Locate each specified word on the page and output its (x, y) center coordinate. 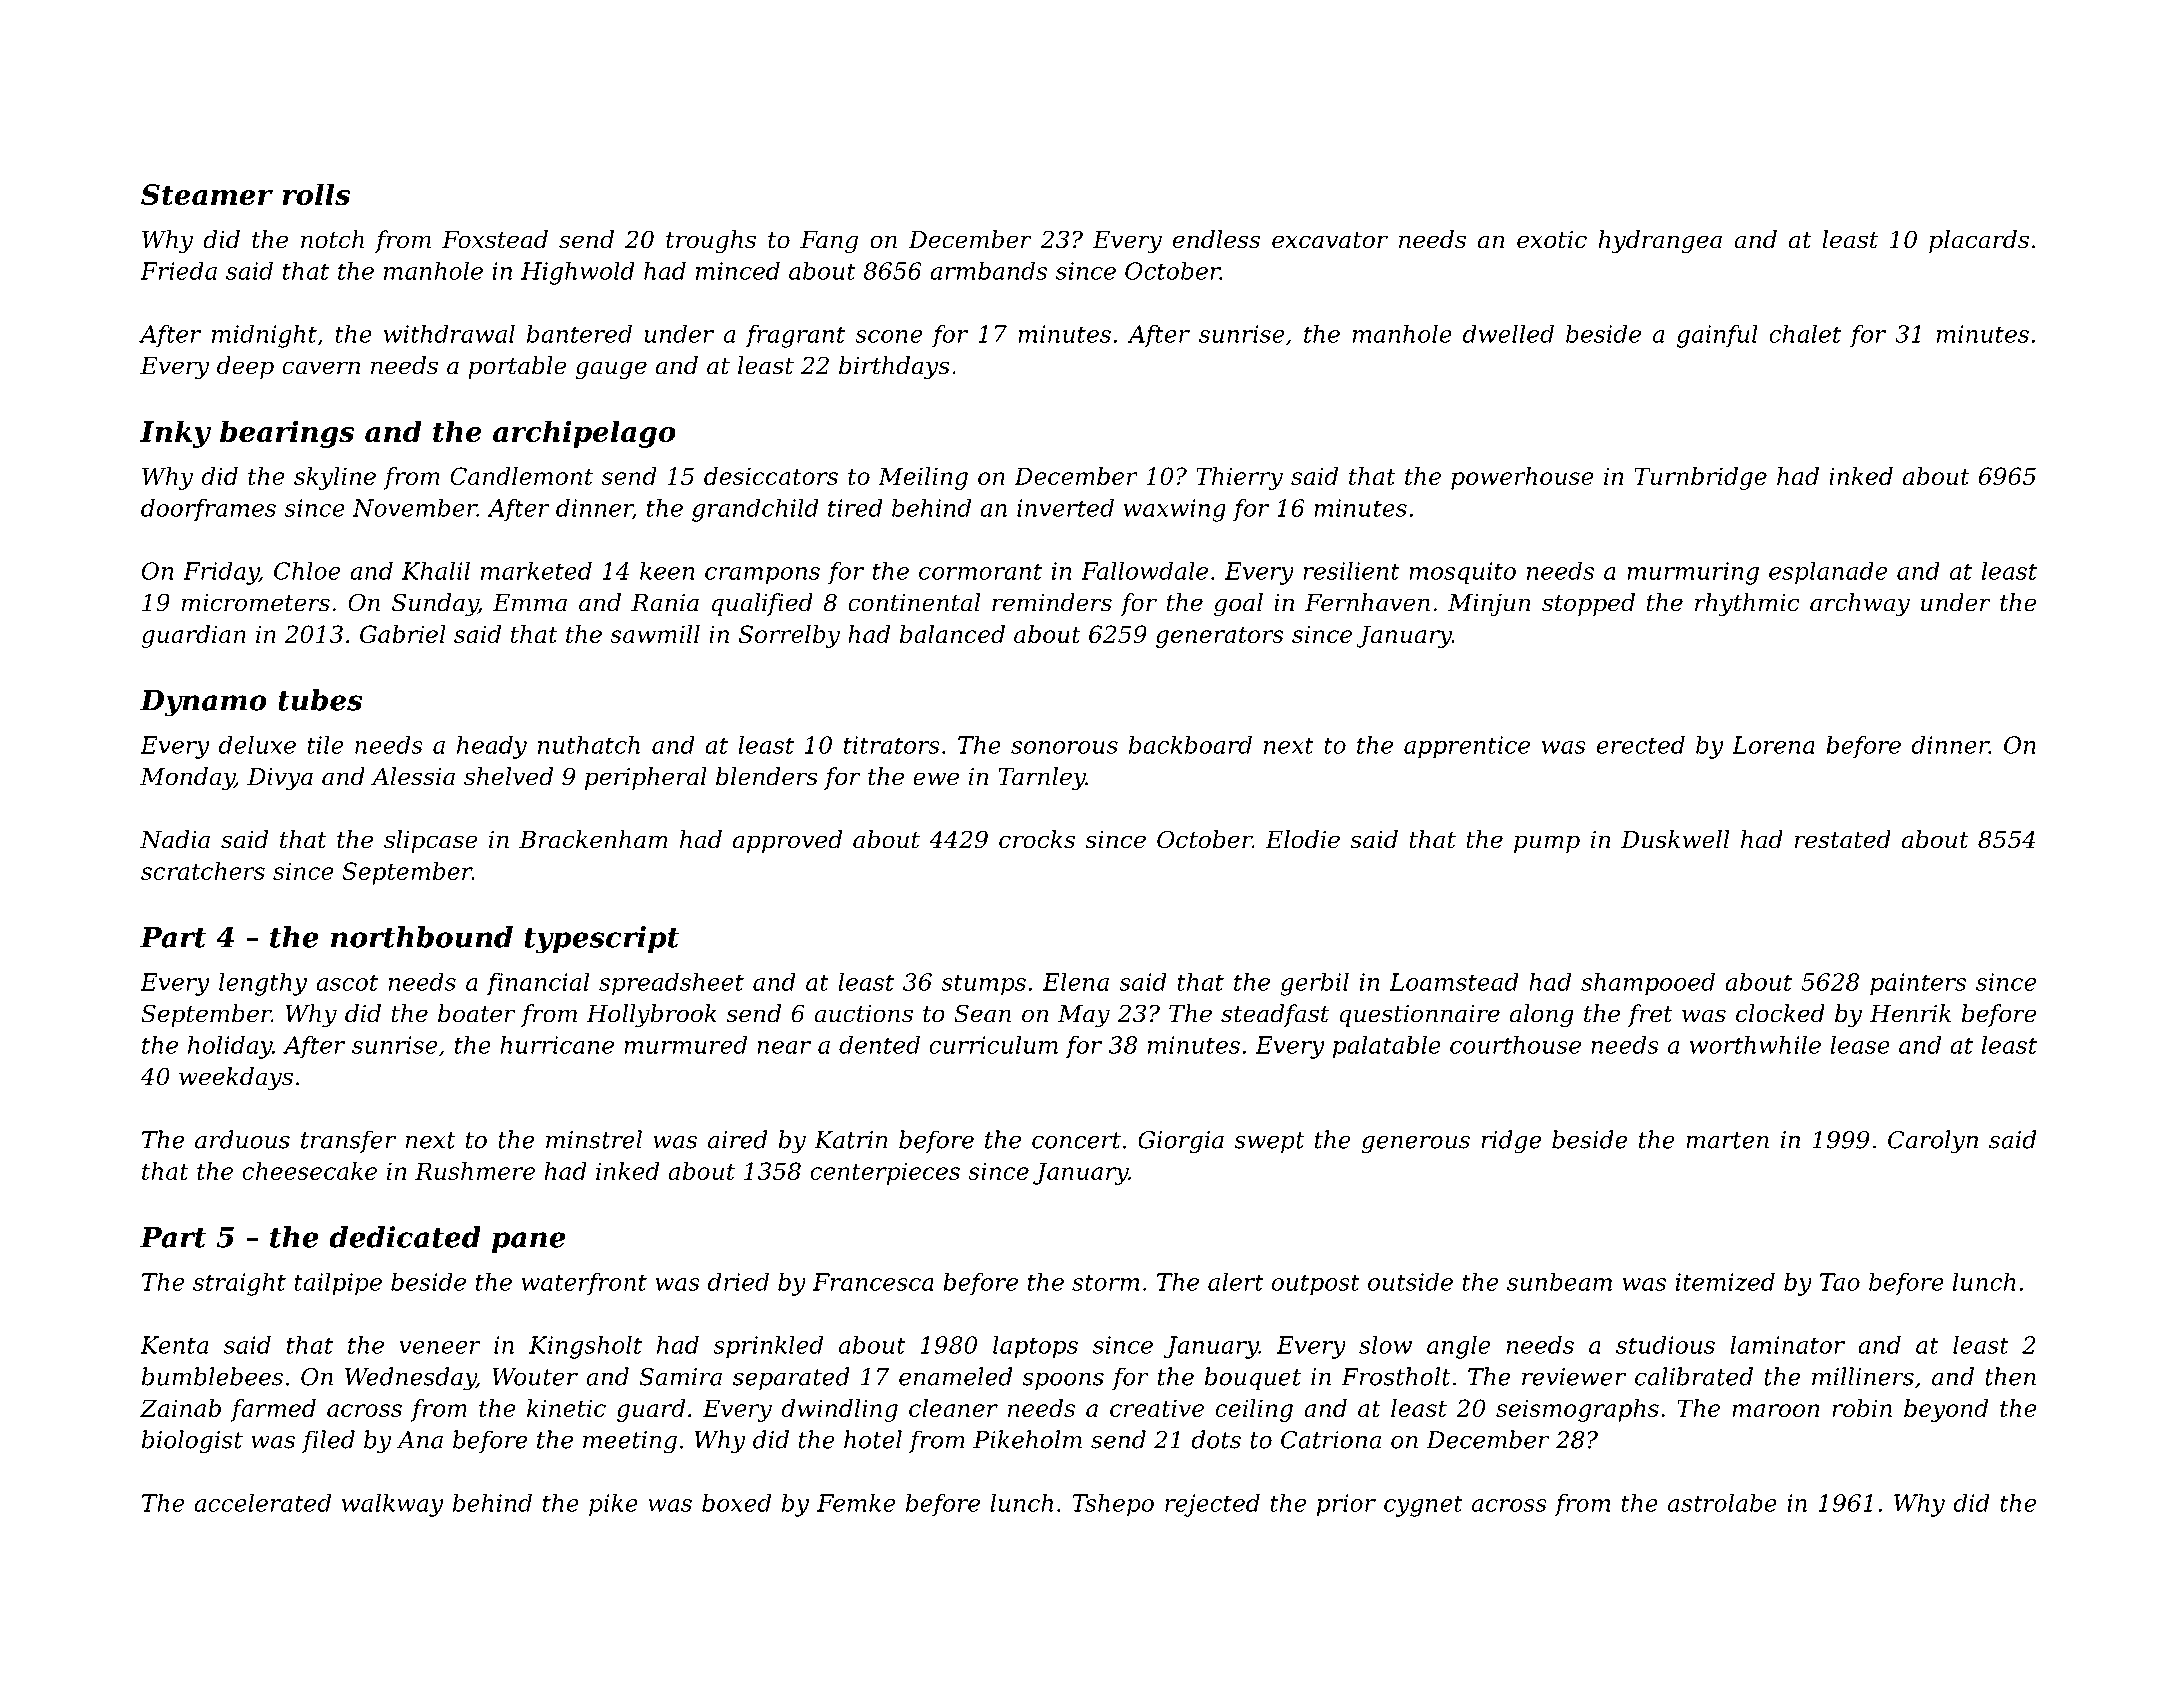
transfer (348, 1141)
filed (328, 1441)
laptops (1035, 1347)
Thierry (1239, 478)
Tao (1840, 1282)
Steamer (207, 194)
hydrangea (1660, 241)
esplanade (1828, 573)
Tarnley (1042, 778)
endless (1216, 239)
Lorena (1773, 745)
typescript (602, 940)
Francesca (873, 1282)
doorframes (208, 509)
